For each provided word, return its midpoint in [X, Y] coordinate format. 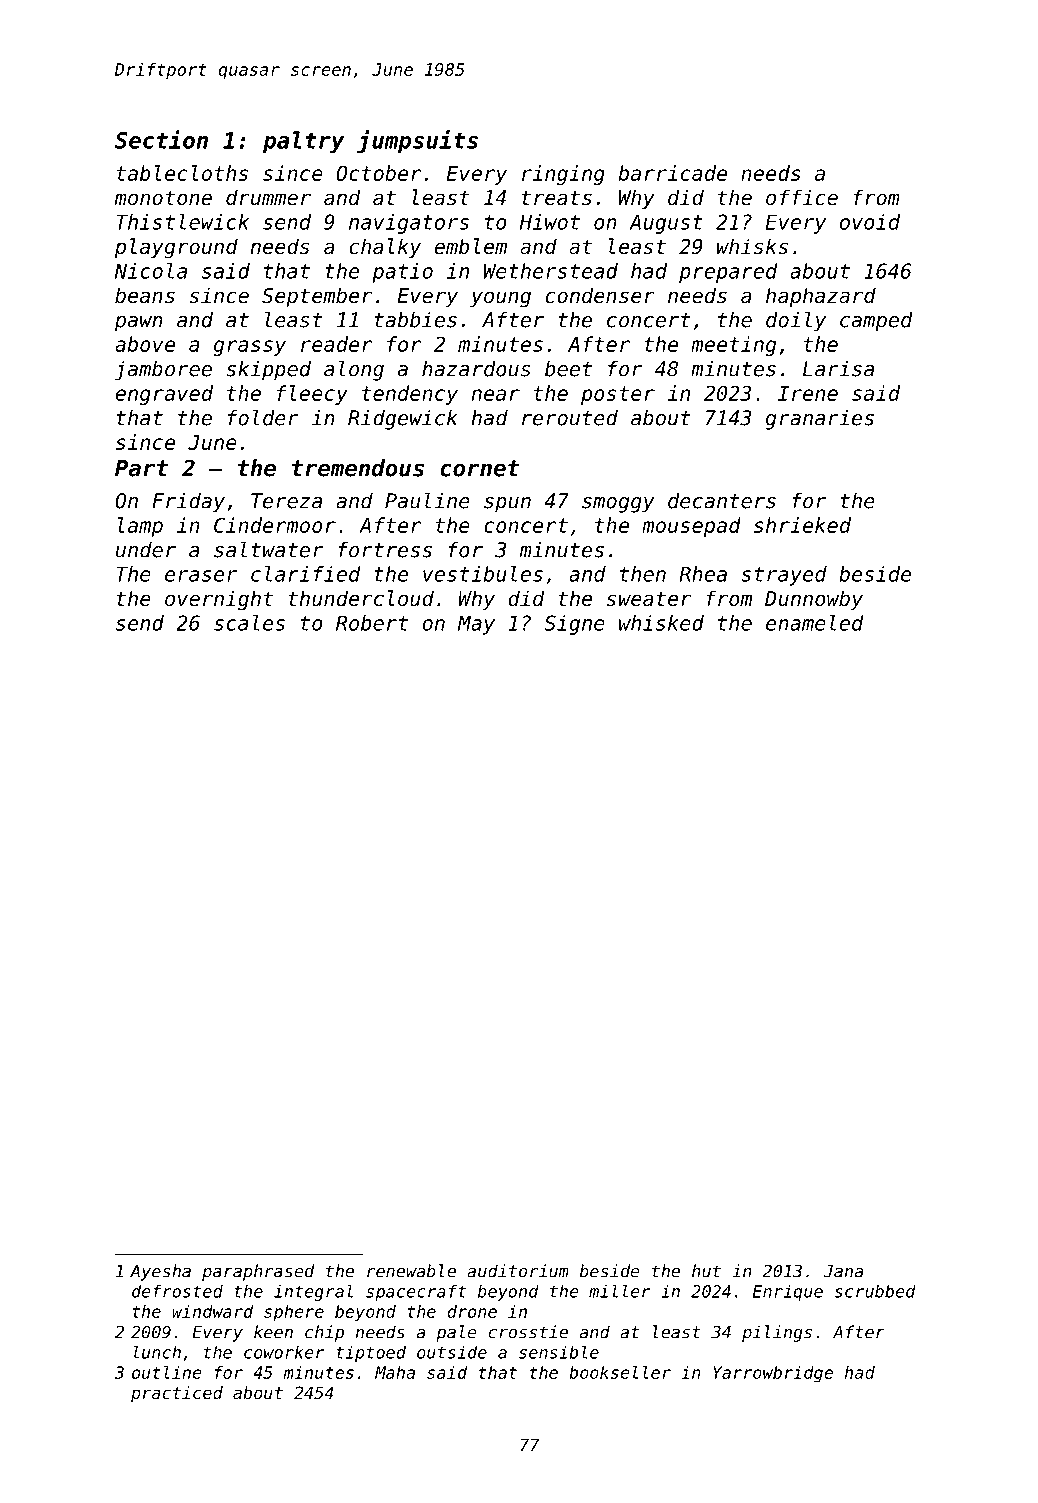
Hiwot [550, 222]
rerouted [570, 418]
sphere [294, 1313]
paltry [303, 142]
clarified [306, 574]
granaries [819, 420]
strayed [784, 576]
